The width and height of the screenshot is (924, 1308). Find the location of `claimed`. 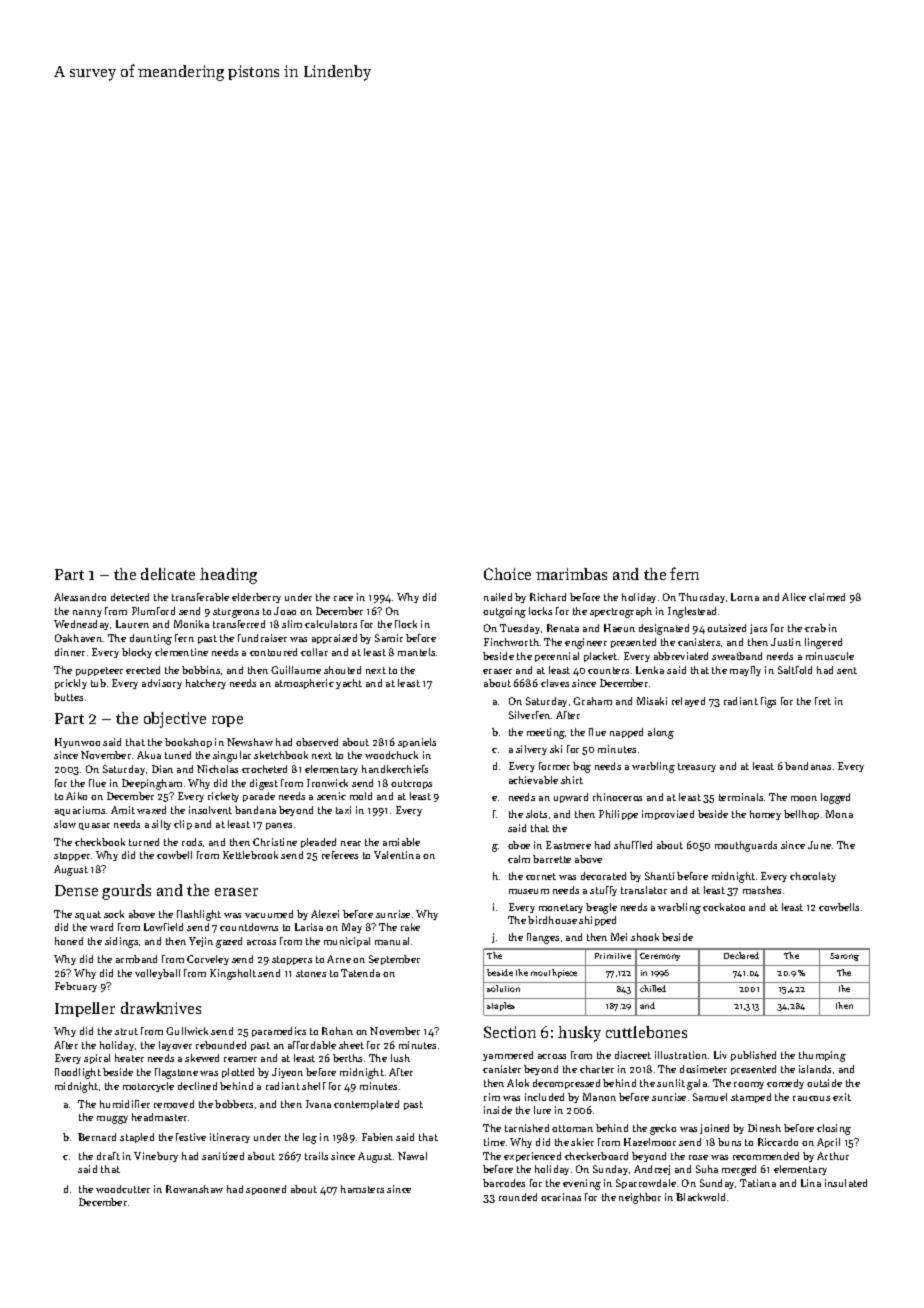

claimed is located at coordinates (827, 597).
